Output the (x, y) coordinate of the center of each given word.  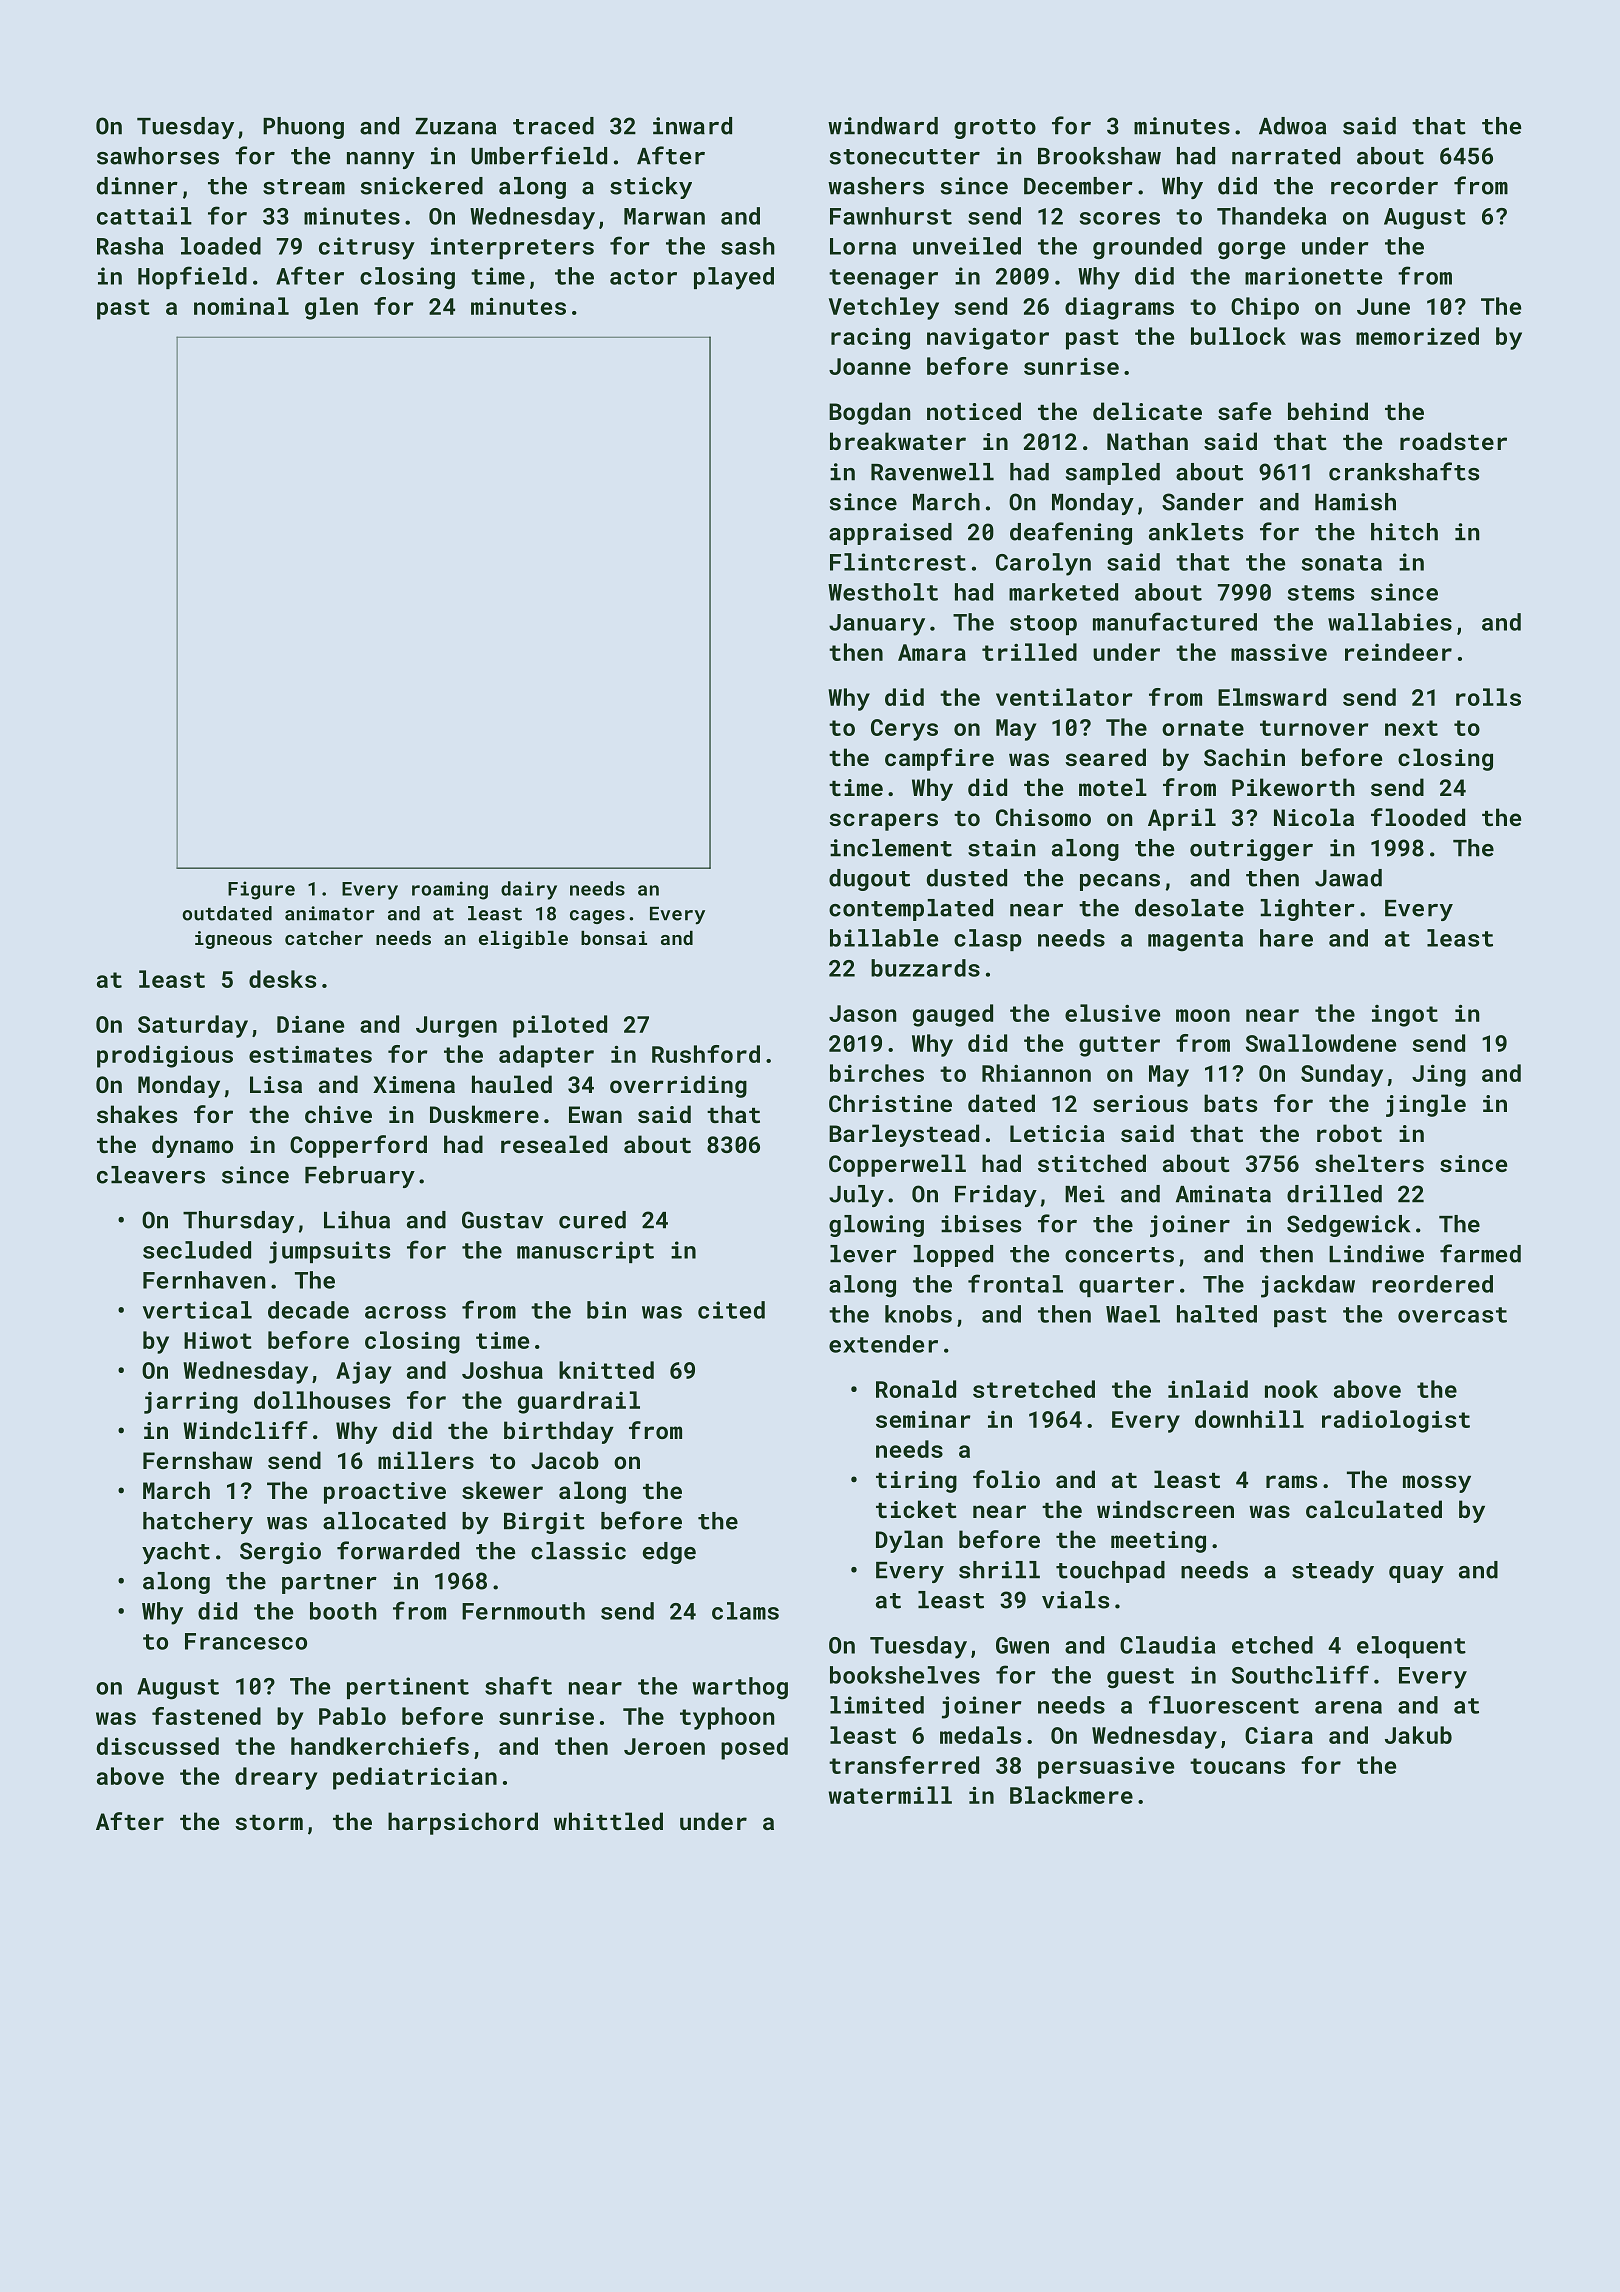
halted (1217, 1314)
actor (643, 277)
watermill (890, 1795)
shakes (137, 1114)
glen (331, 308)
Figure (261, 890)
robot (1349, 1133)
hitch (1404, 532)
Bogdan (869, 413)
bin (606, 1310)
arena (1348, 1707)
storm (269, 1822)
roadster (1453, 441)
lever (863, 1254)
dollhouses (322, 1400)
